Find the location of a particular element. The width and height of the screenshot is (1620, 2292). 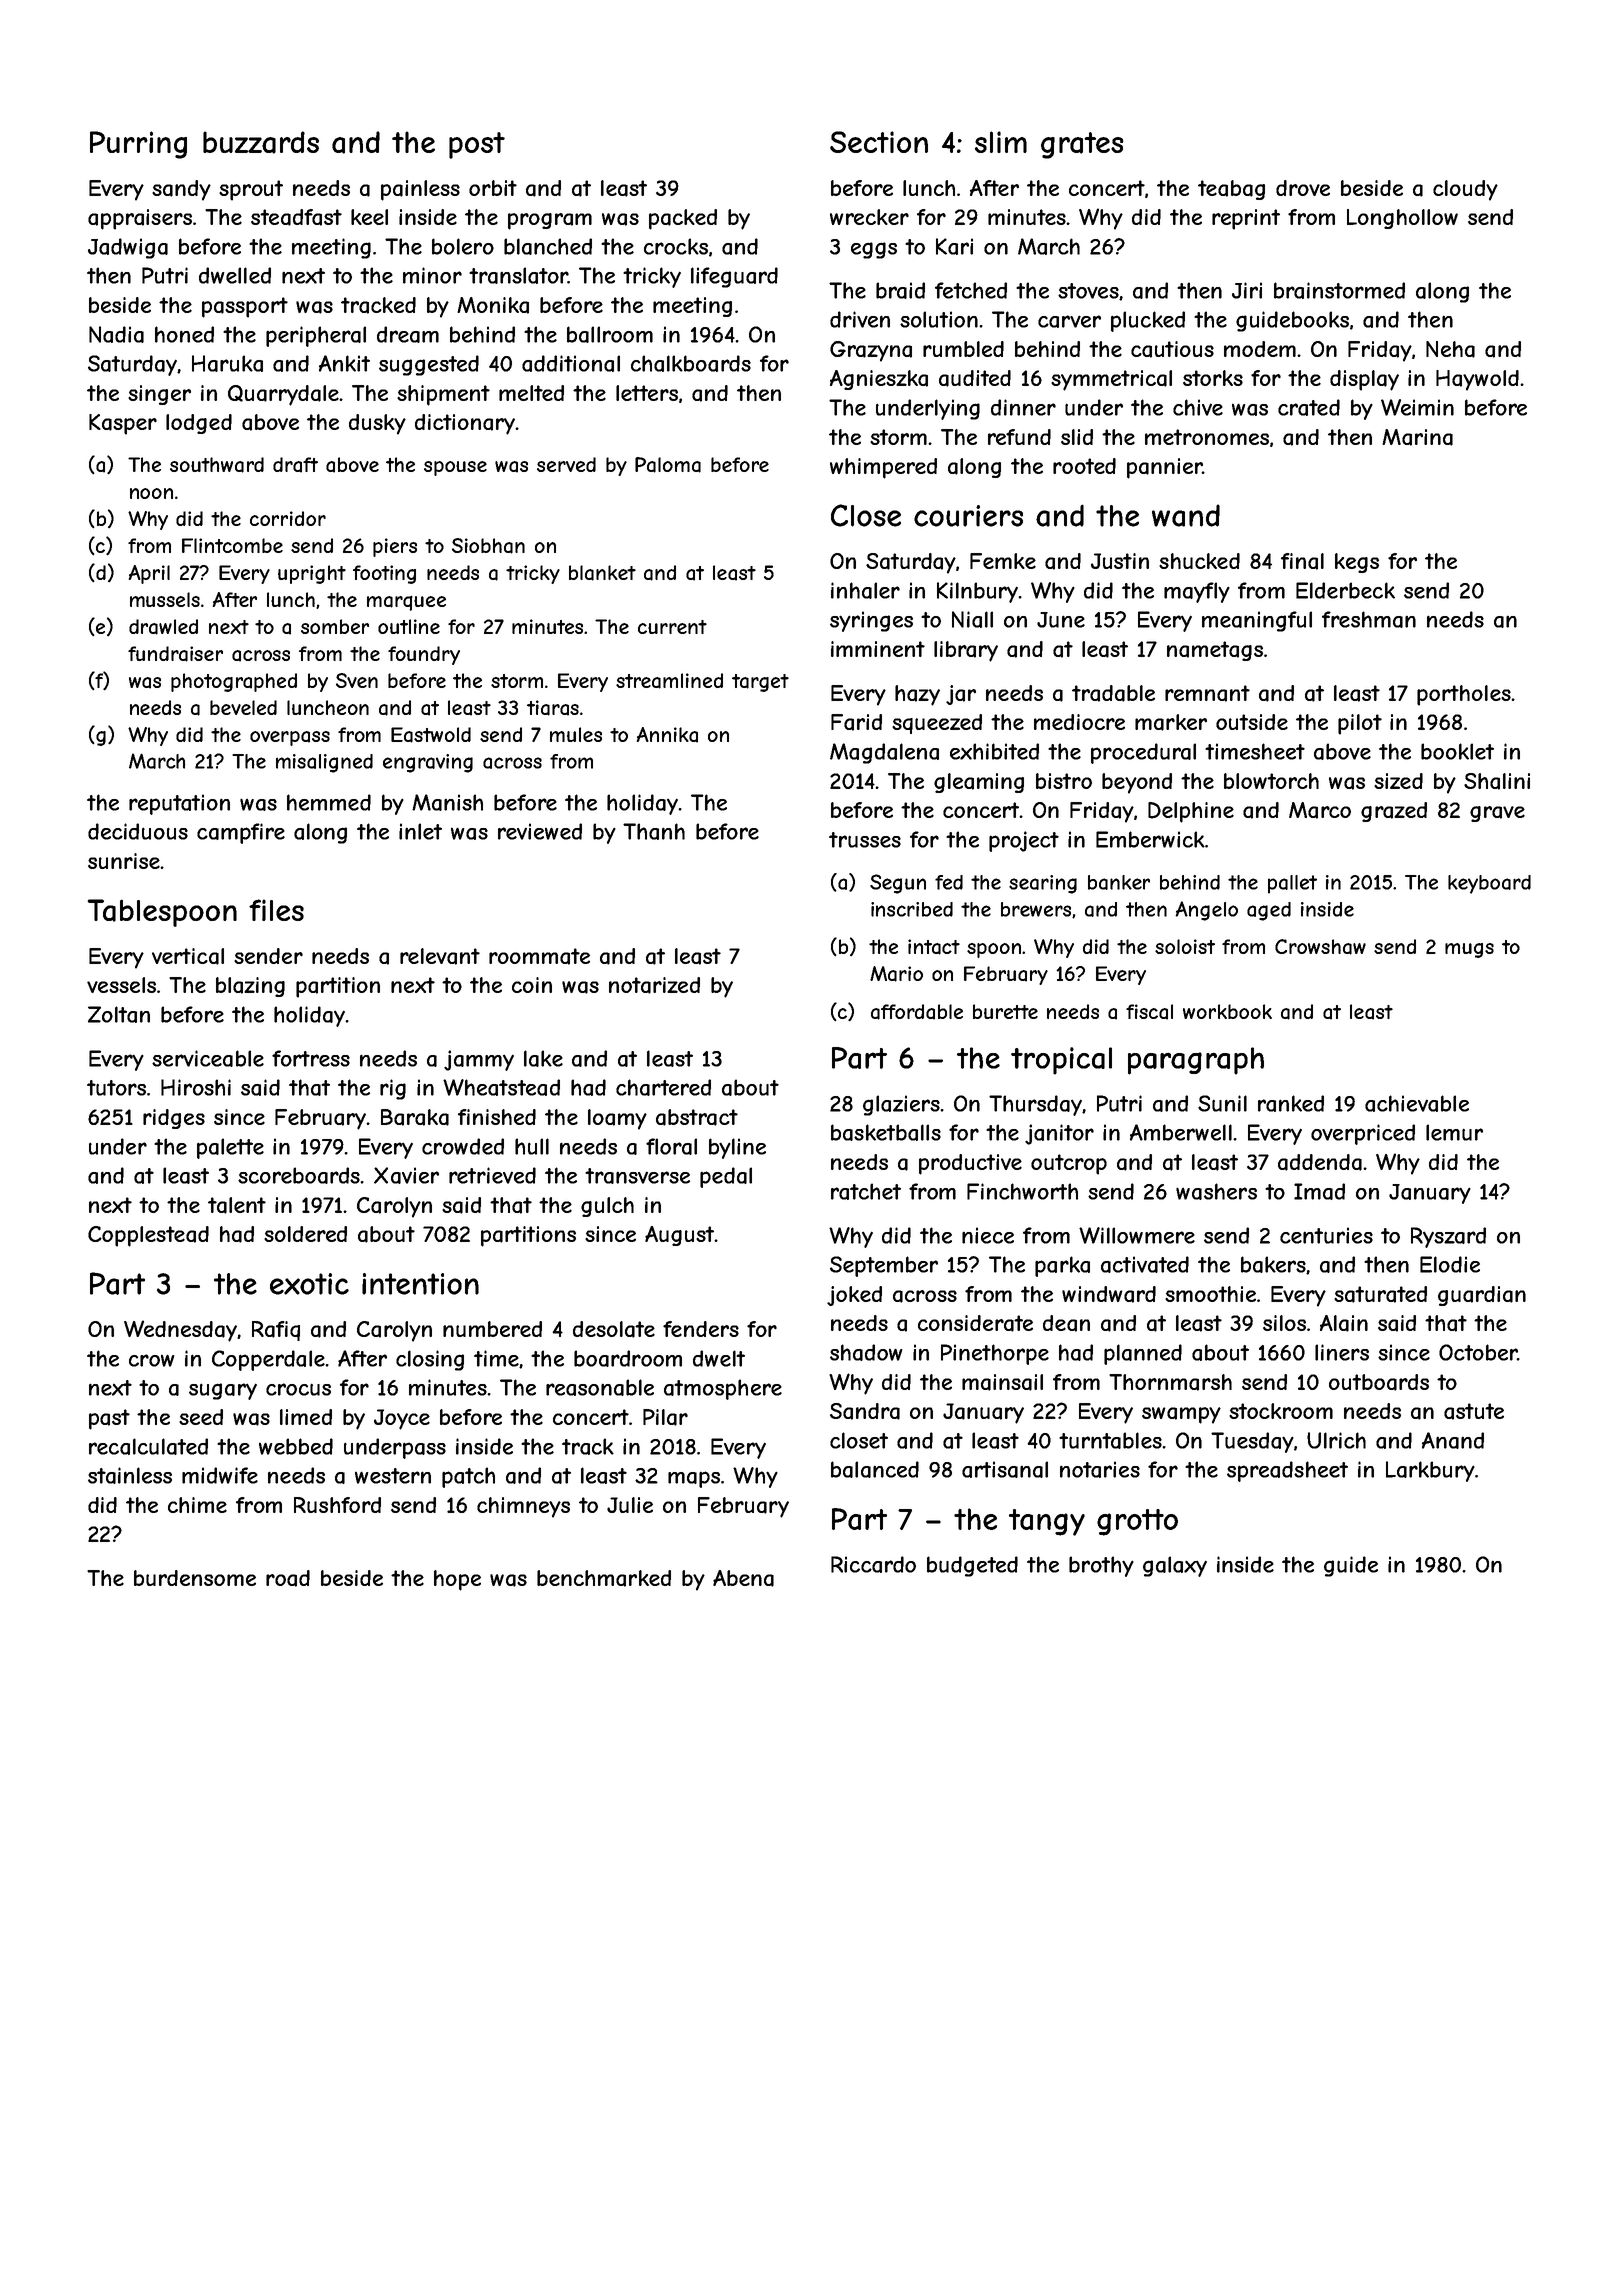

astute is located at coordinates (1474, 1411).
